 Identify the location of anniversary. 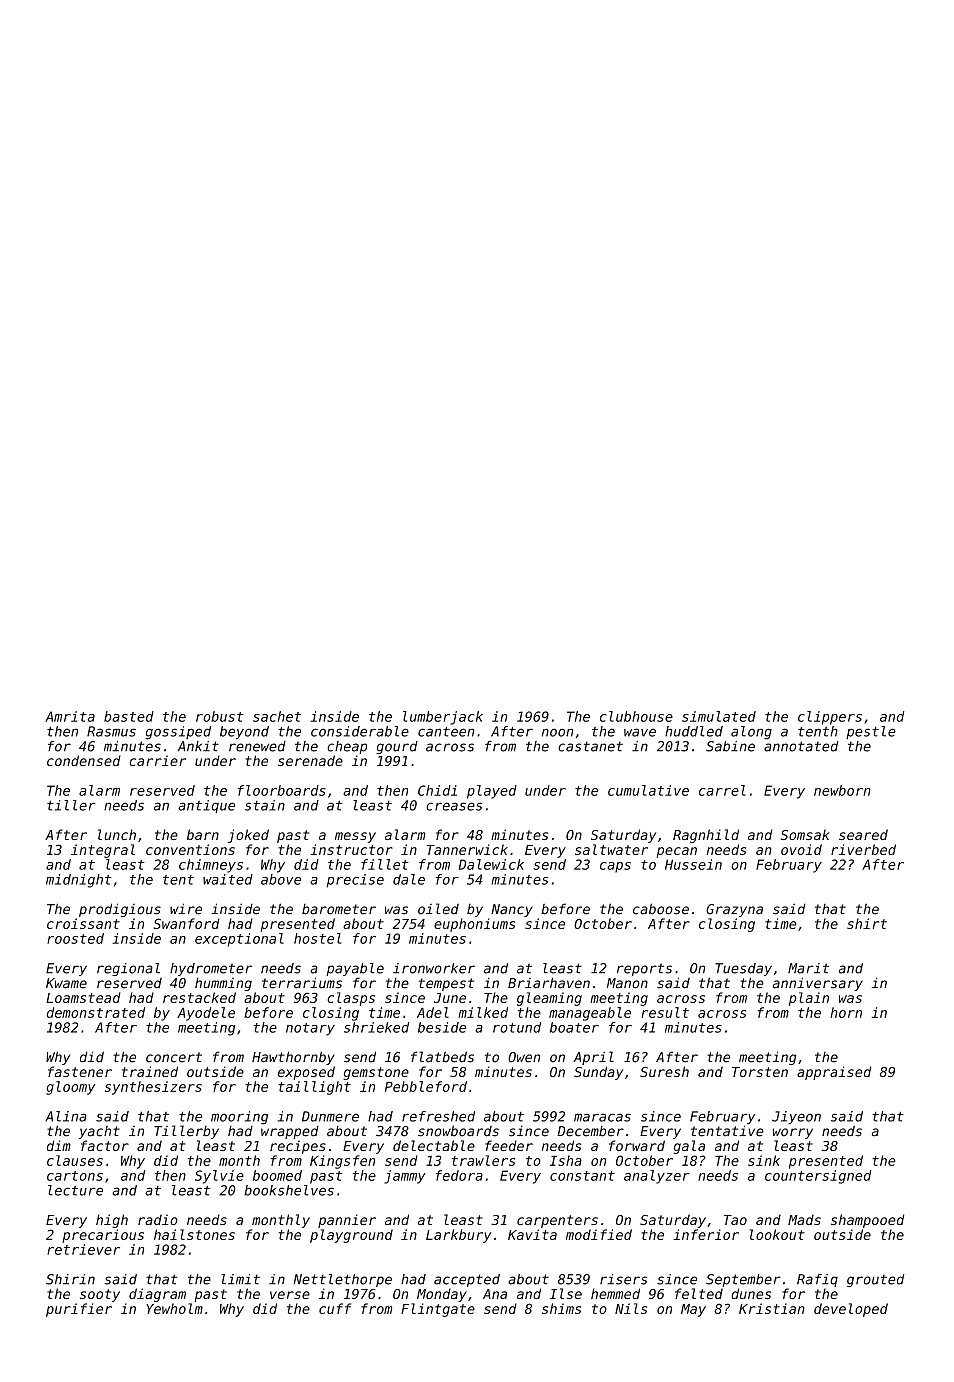
(818, 984).
